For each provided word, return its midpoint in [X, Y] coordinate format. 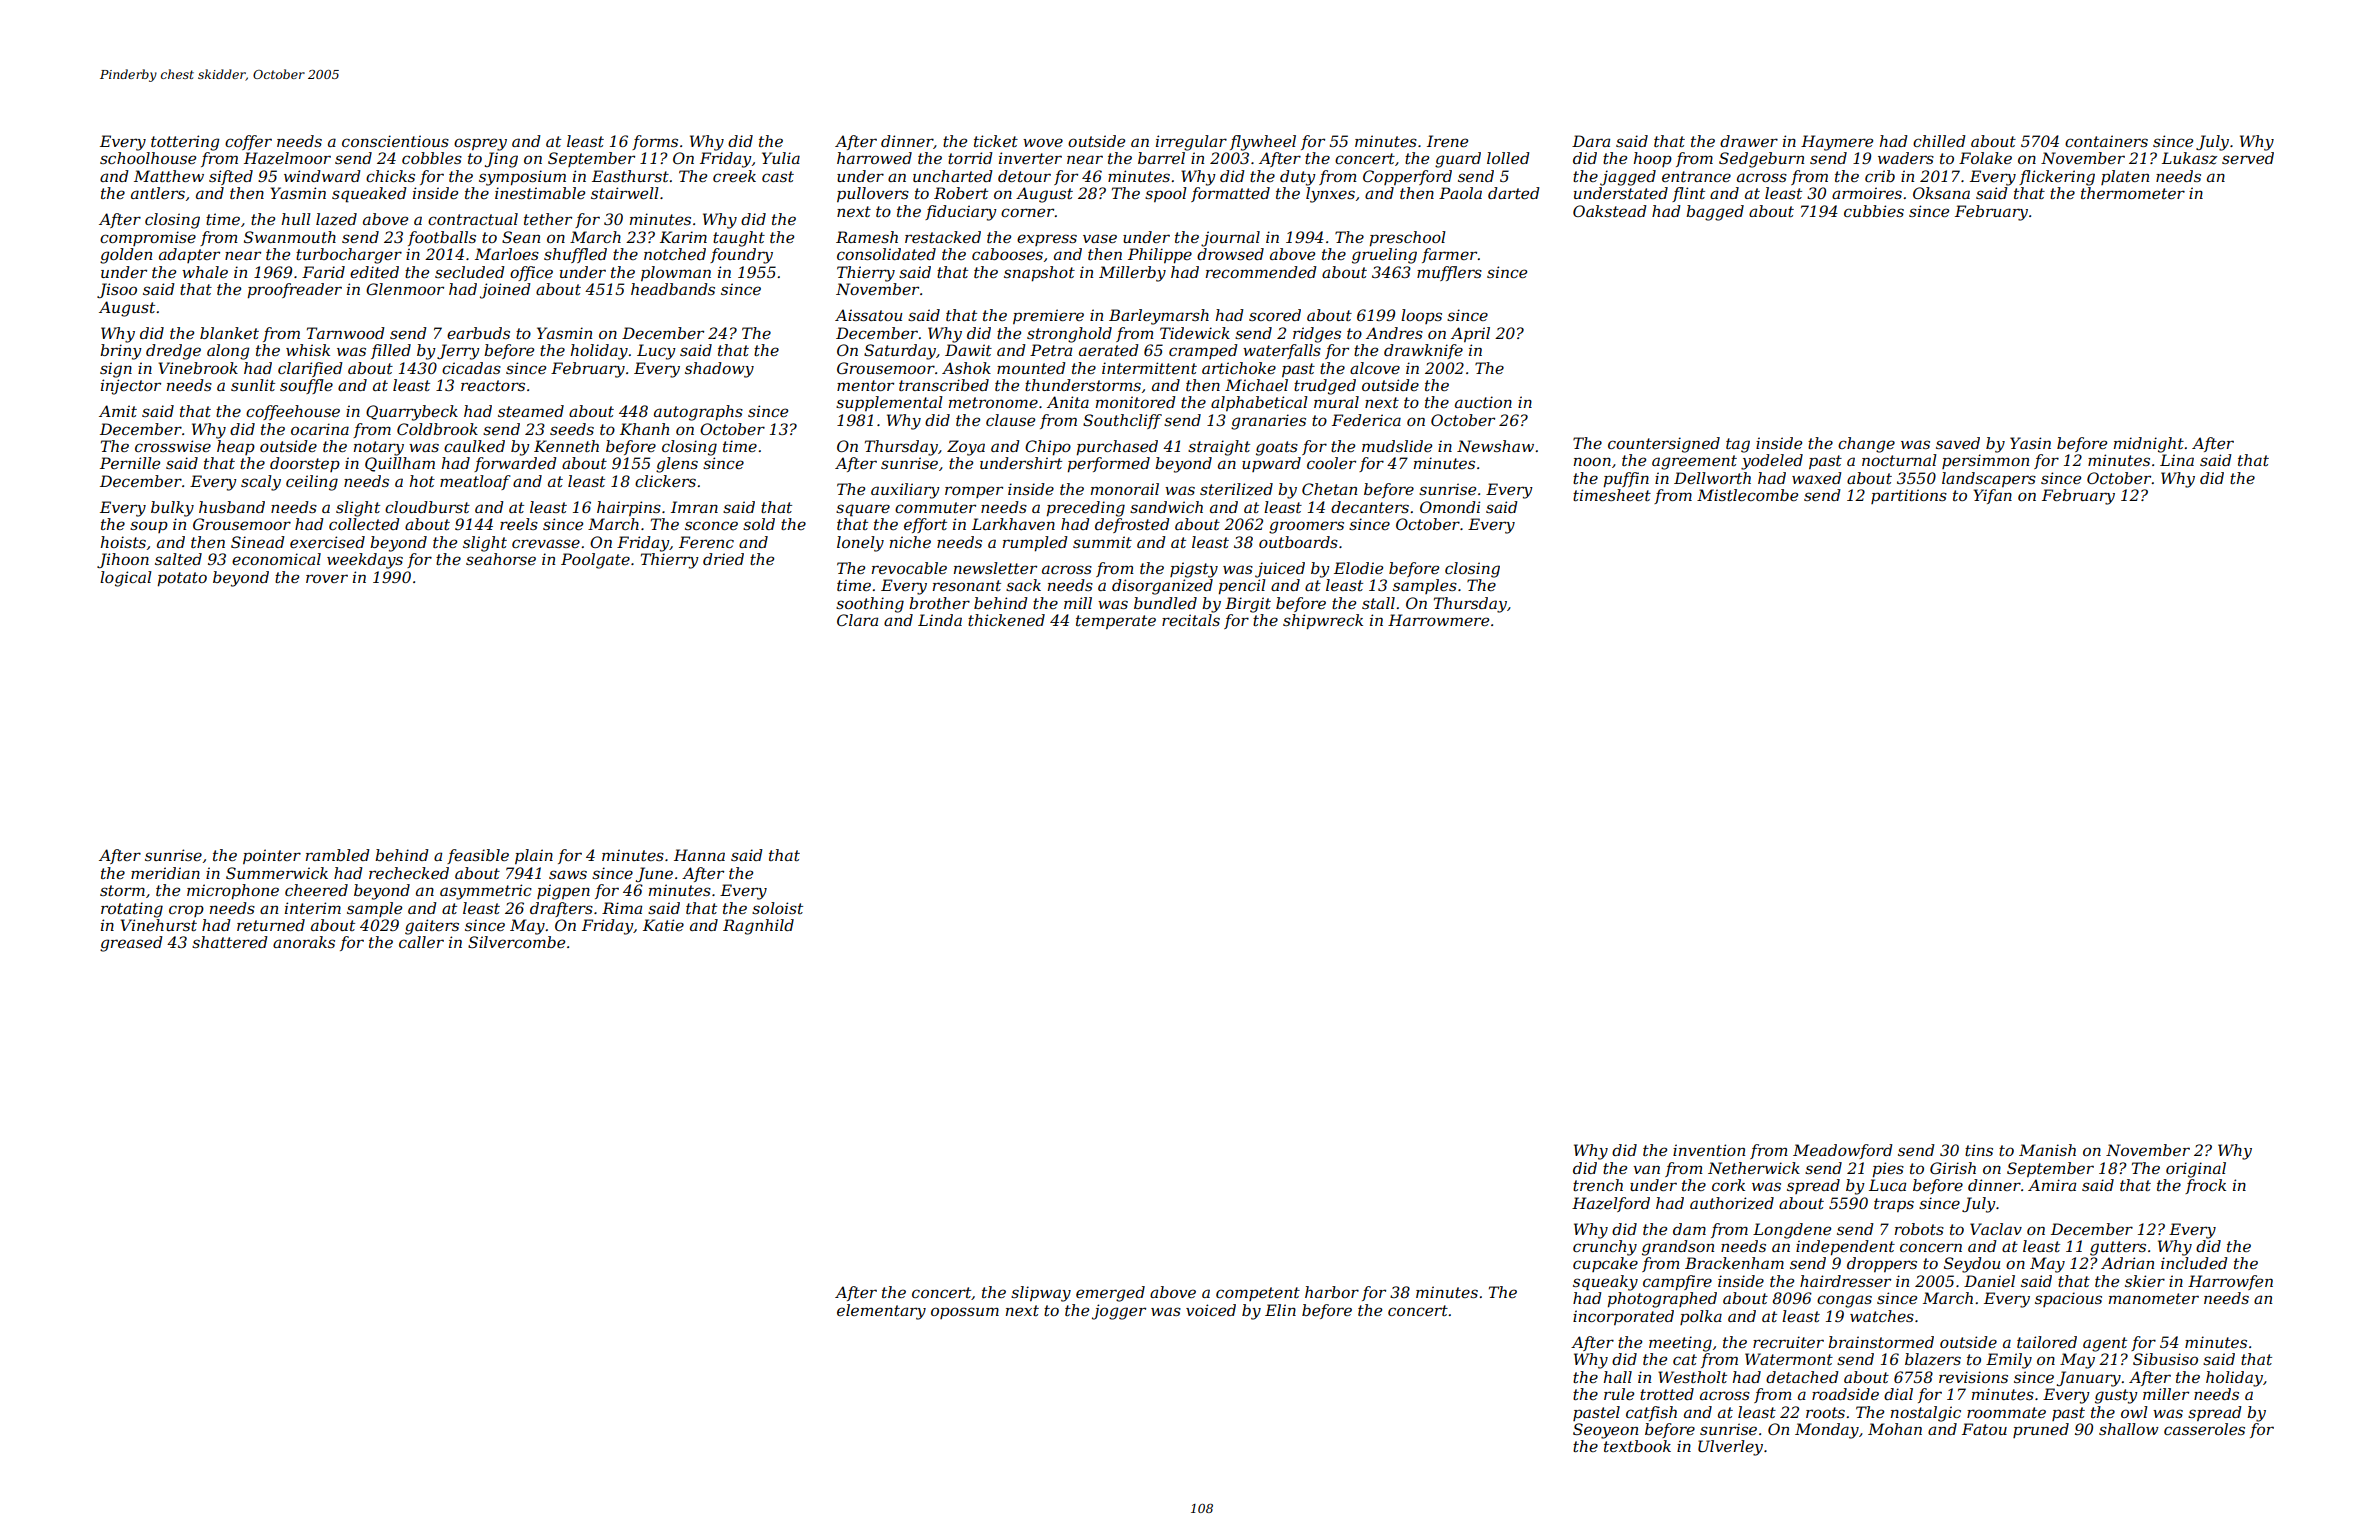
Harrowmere [1438, 620]
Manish [2047, 1150]
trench [1598, 1185]
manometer [2154, 1298]
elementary [881, 1312]
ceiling [312, 483]
